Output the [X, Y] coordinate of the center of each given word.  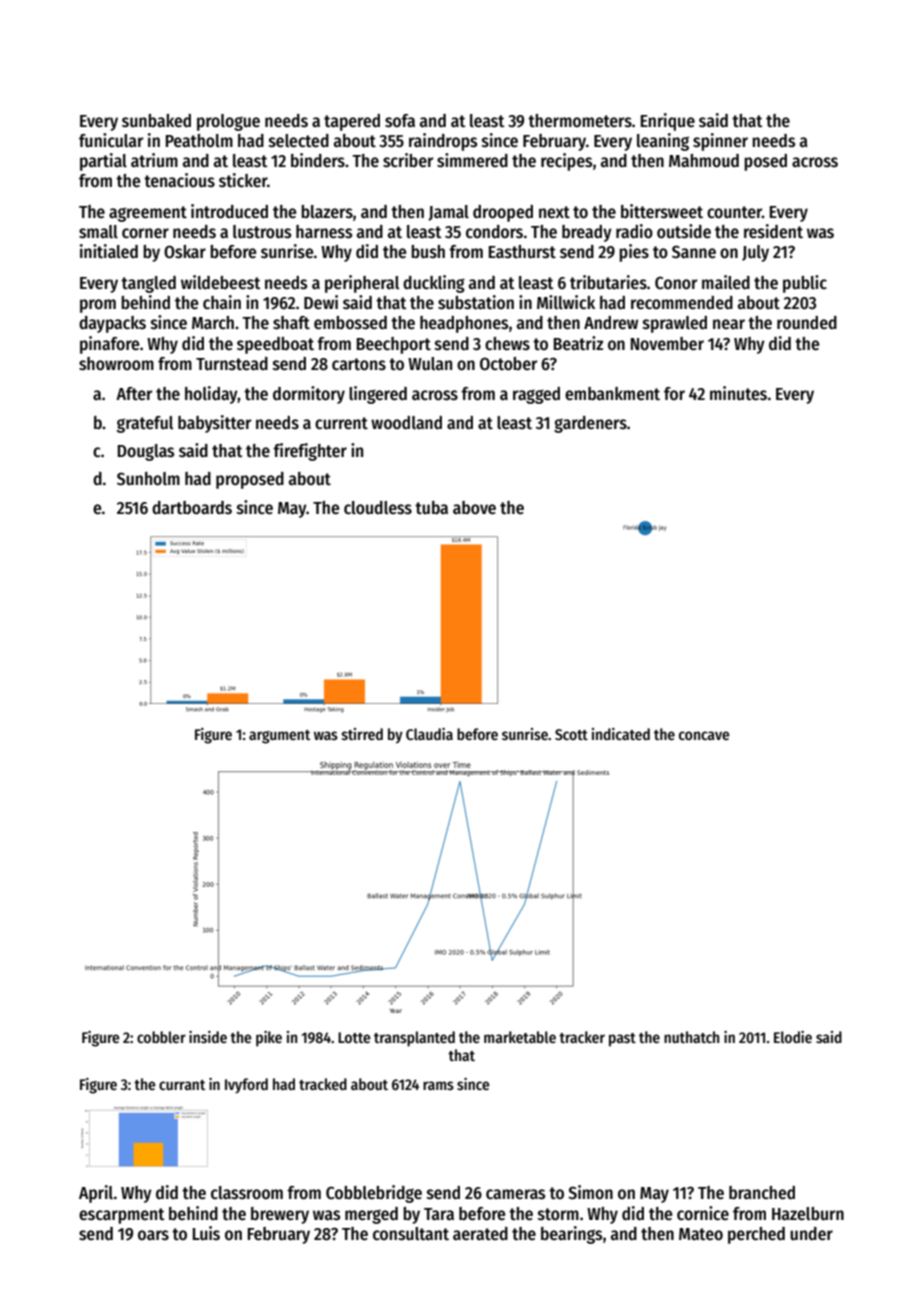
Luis [206, 1233]
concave [704, 735]
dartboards [192, 508]
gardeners [590, 424]
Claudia [429, 734]
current [341, 423]
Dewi [321, 302]
